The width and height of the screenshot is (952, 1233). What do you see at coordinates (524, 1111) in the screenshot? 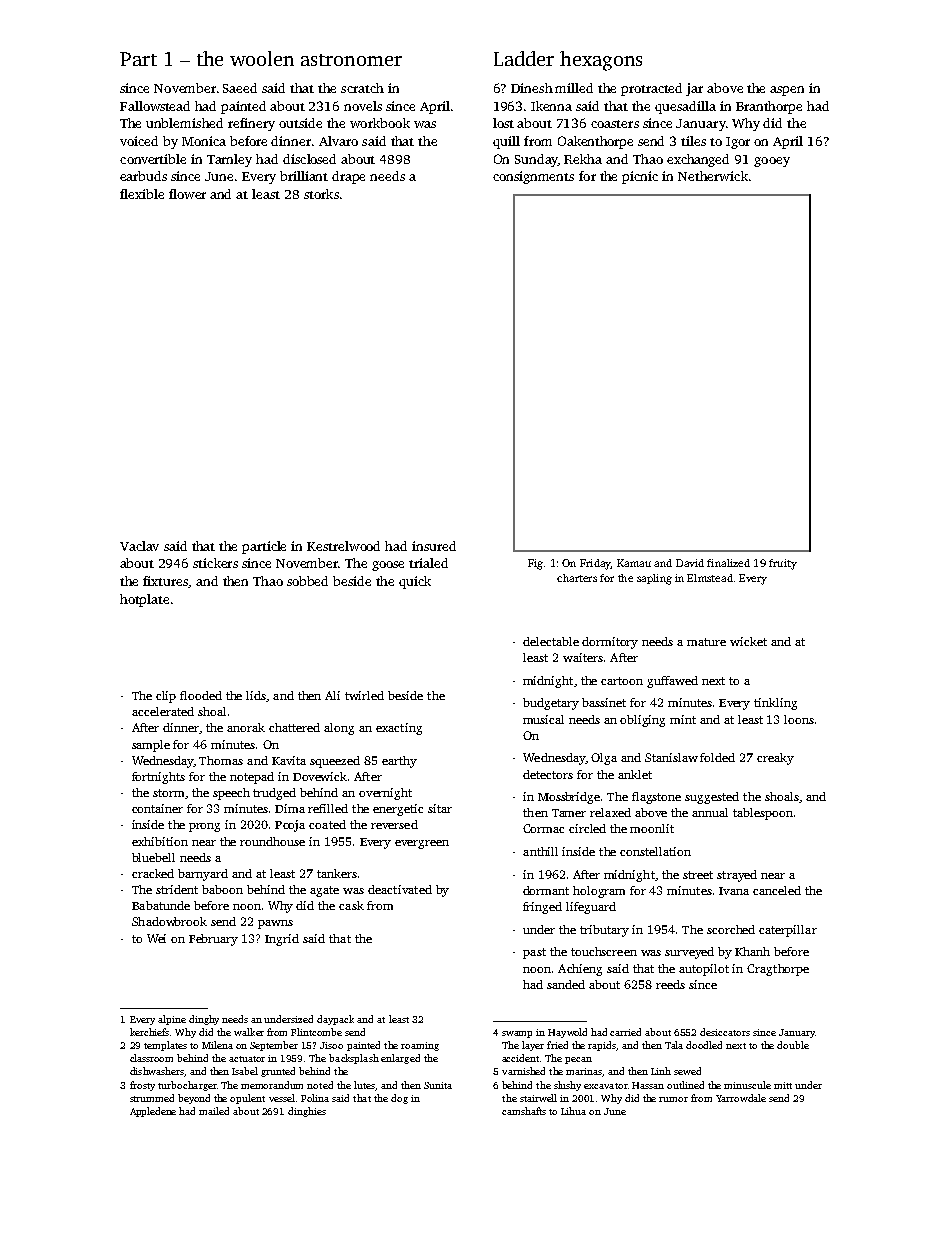
I see `camshafts` at bounding box center [524, 1111].
